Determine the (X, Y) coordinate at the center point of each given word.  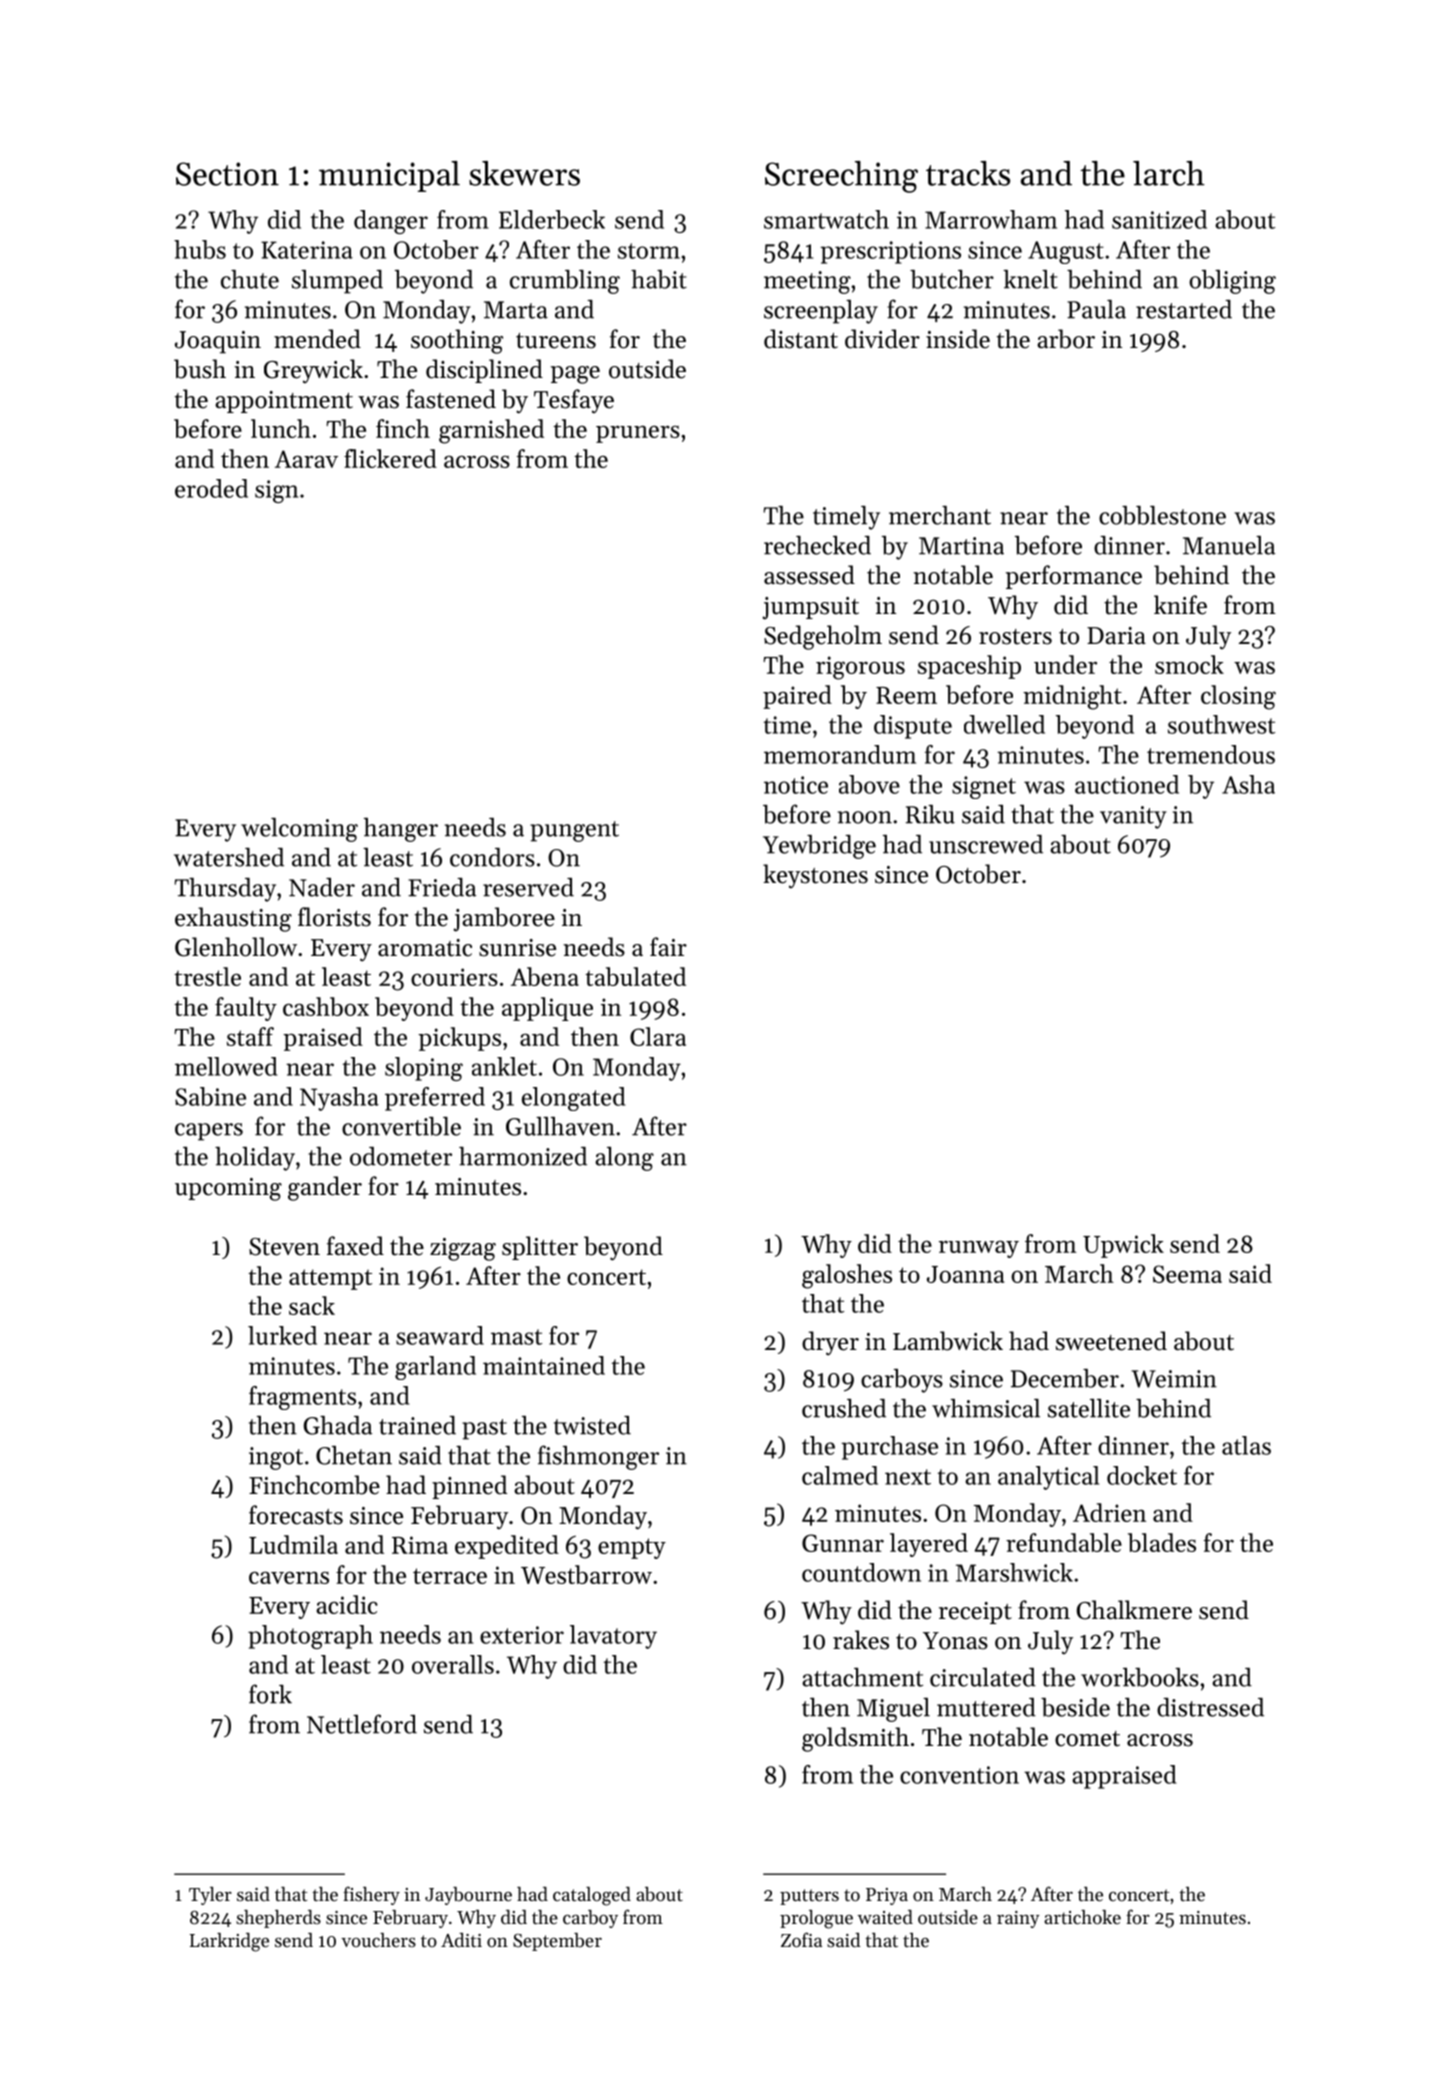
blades (1162, 1542)
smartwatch (826, 219)
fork (270, 1694)
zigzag (463, 1249)
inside (958, 339)
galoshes (847, 1276)
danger (391, 222)
